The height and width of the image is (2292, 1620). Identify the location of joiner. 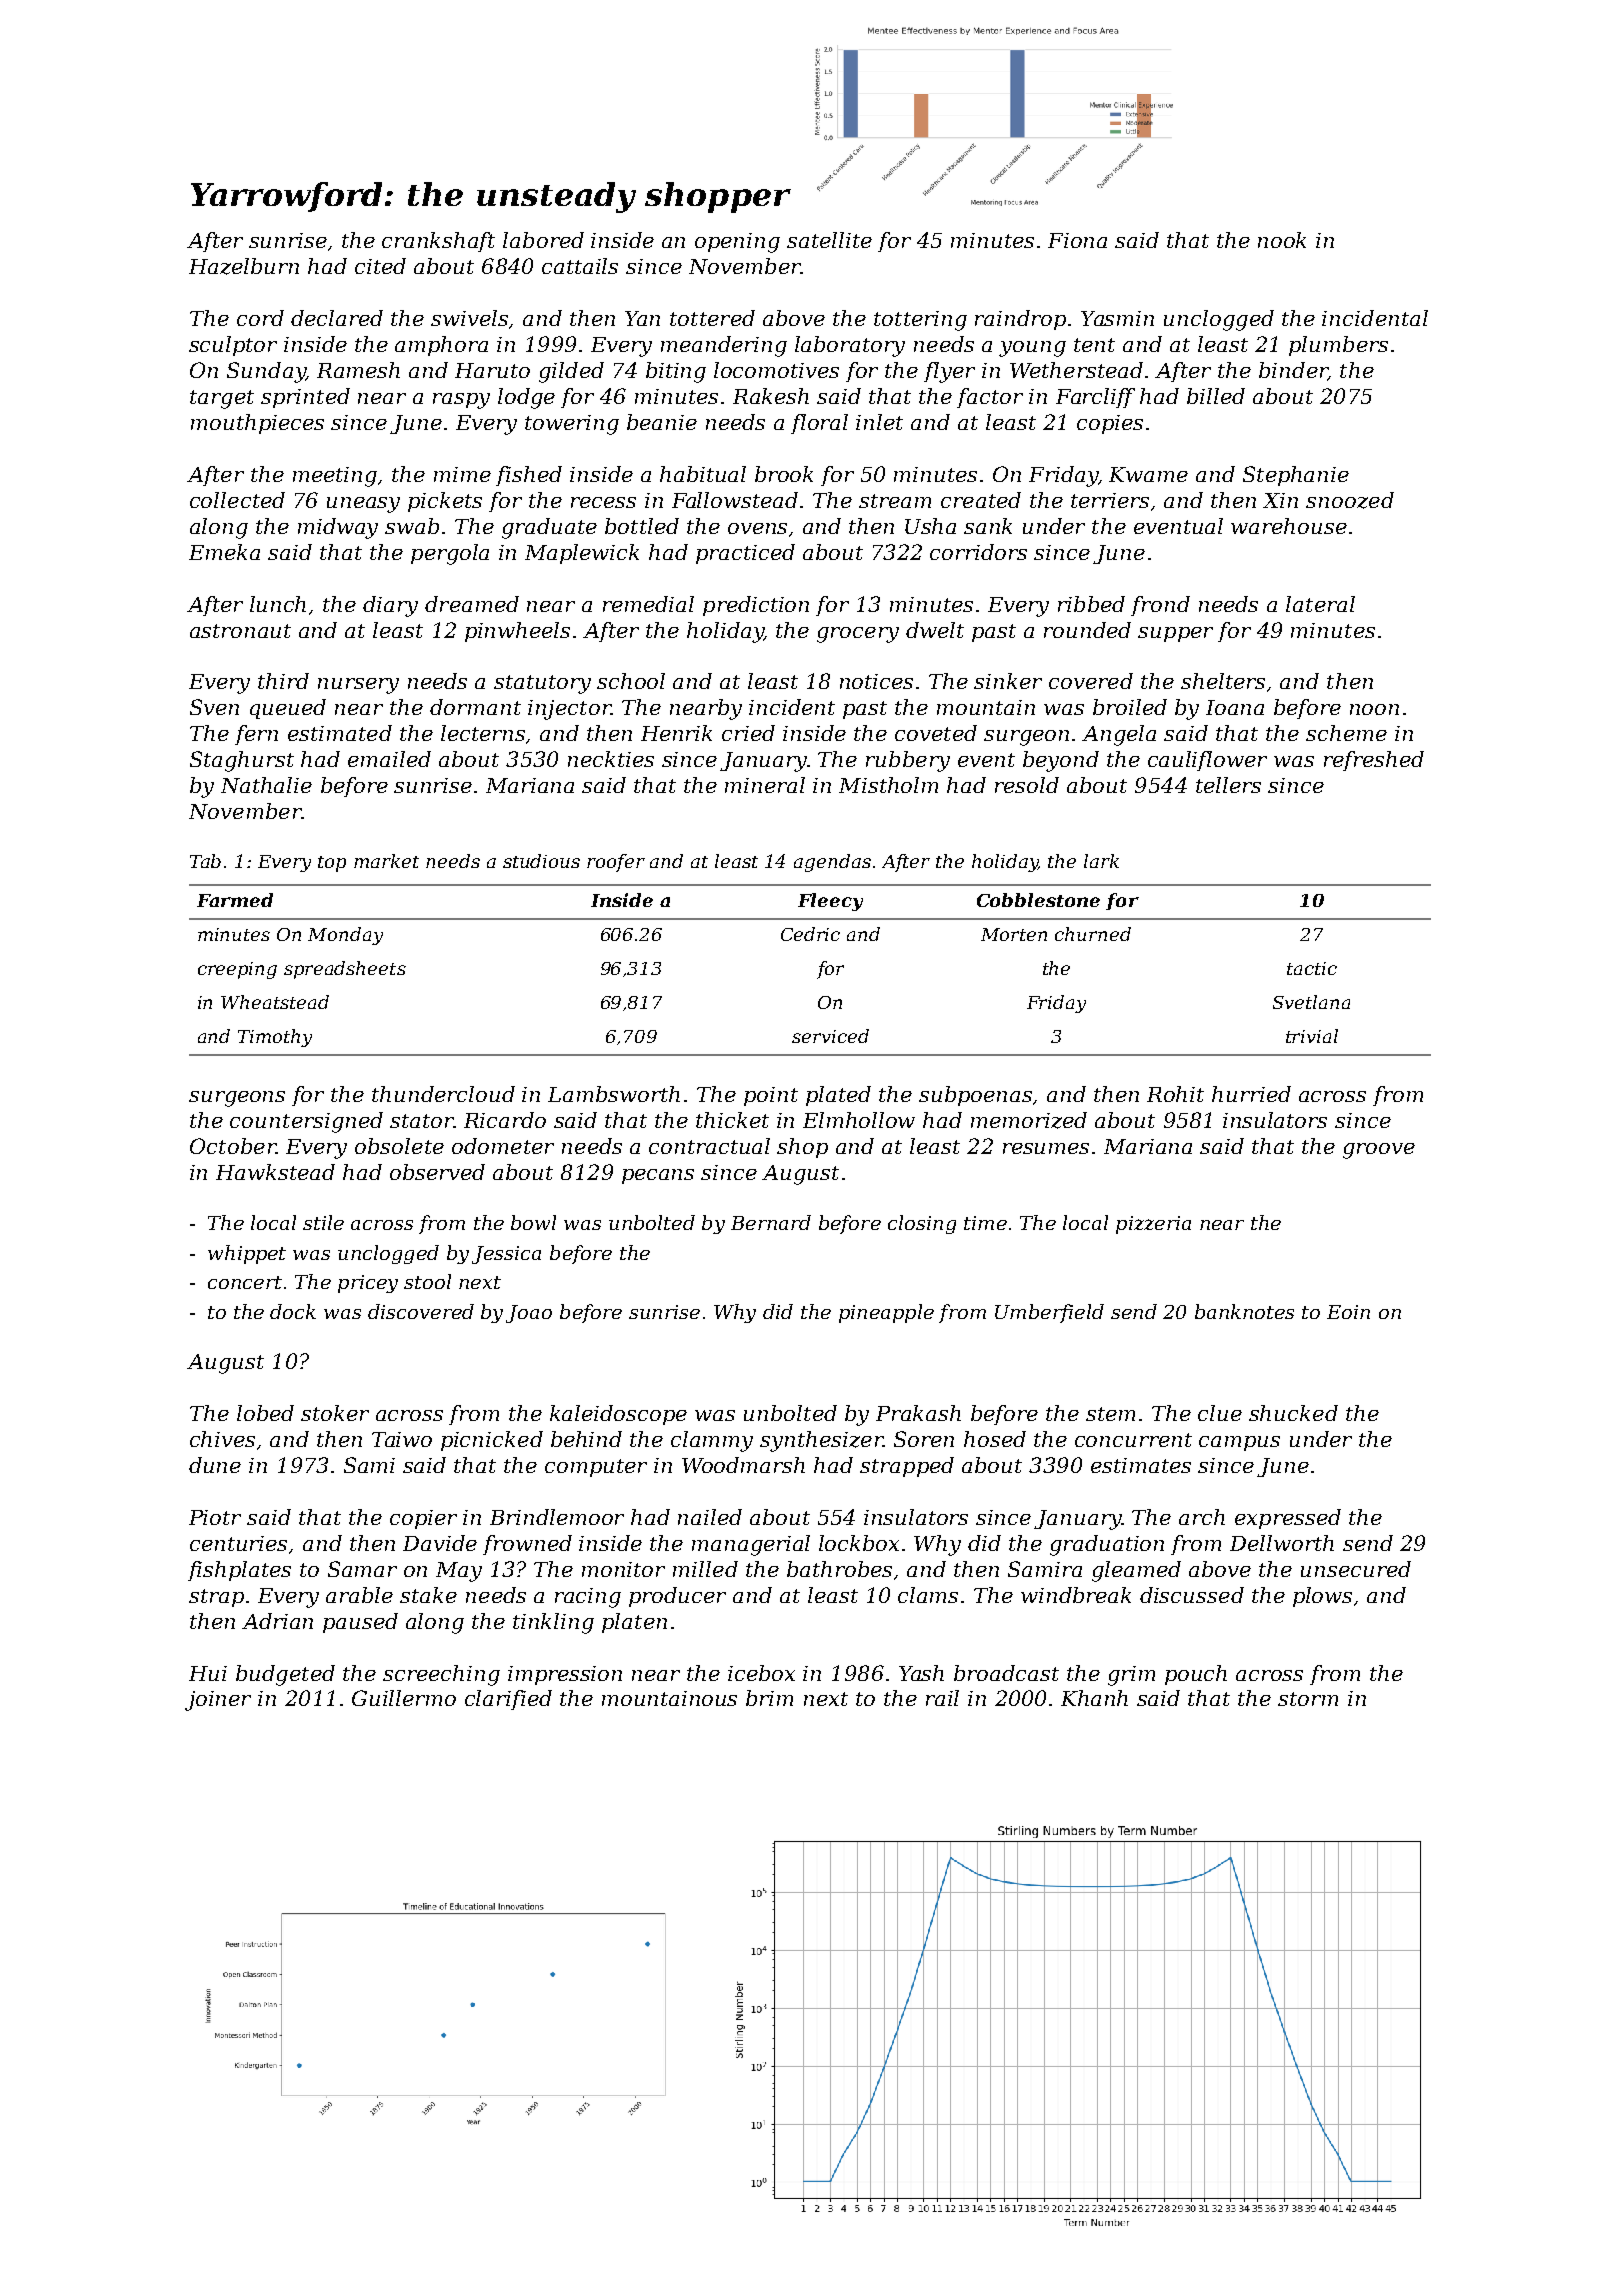
(218, 1701).
